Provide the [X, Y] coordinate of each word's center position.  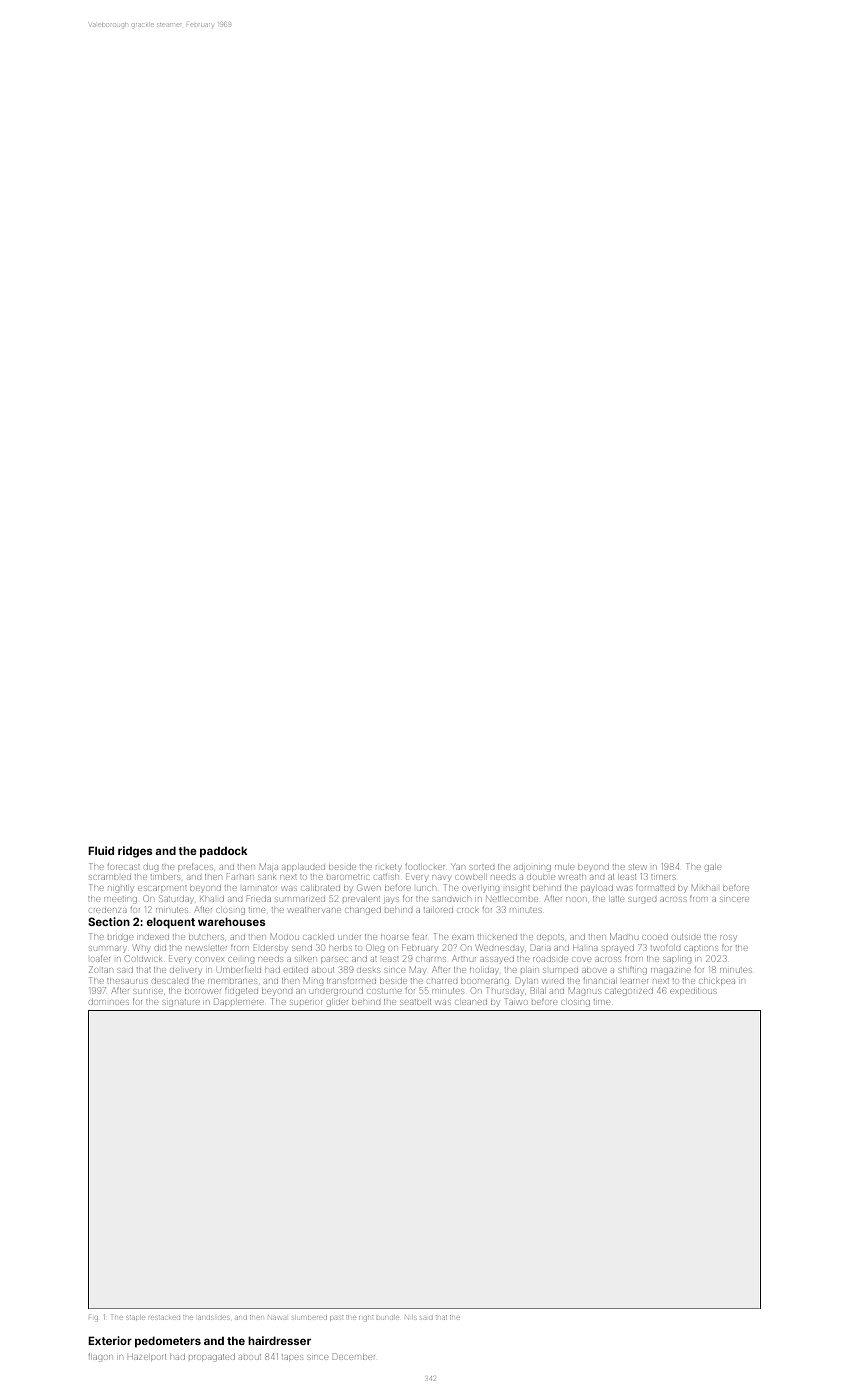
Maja [269, 866]
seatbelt [415, 1002]
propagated [212, 1358]
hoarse [394, 937]
